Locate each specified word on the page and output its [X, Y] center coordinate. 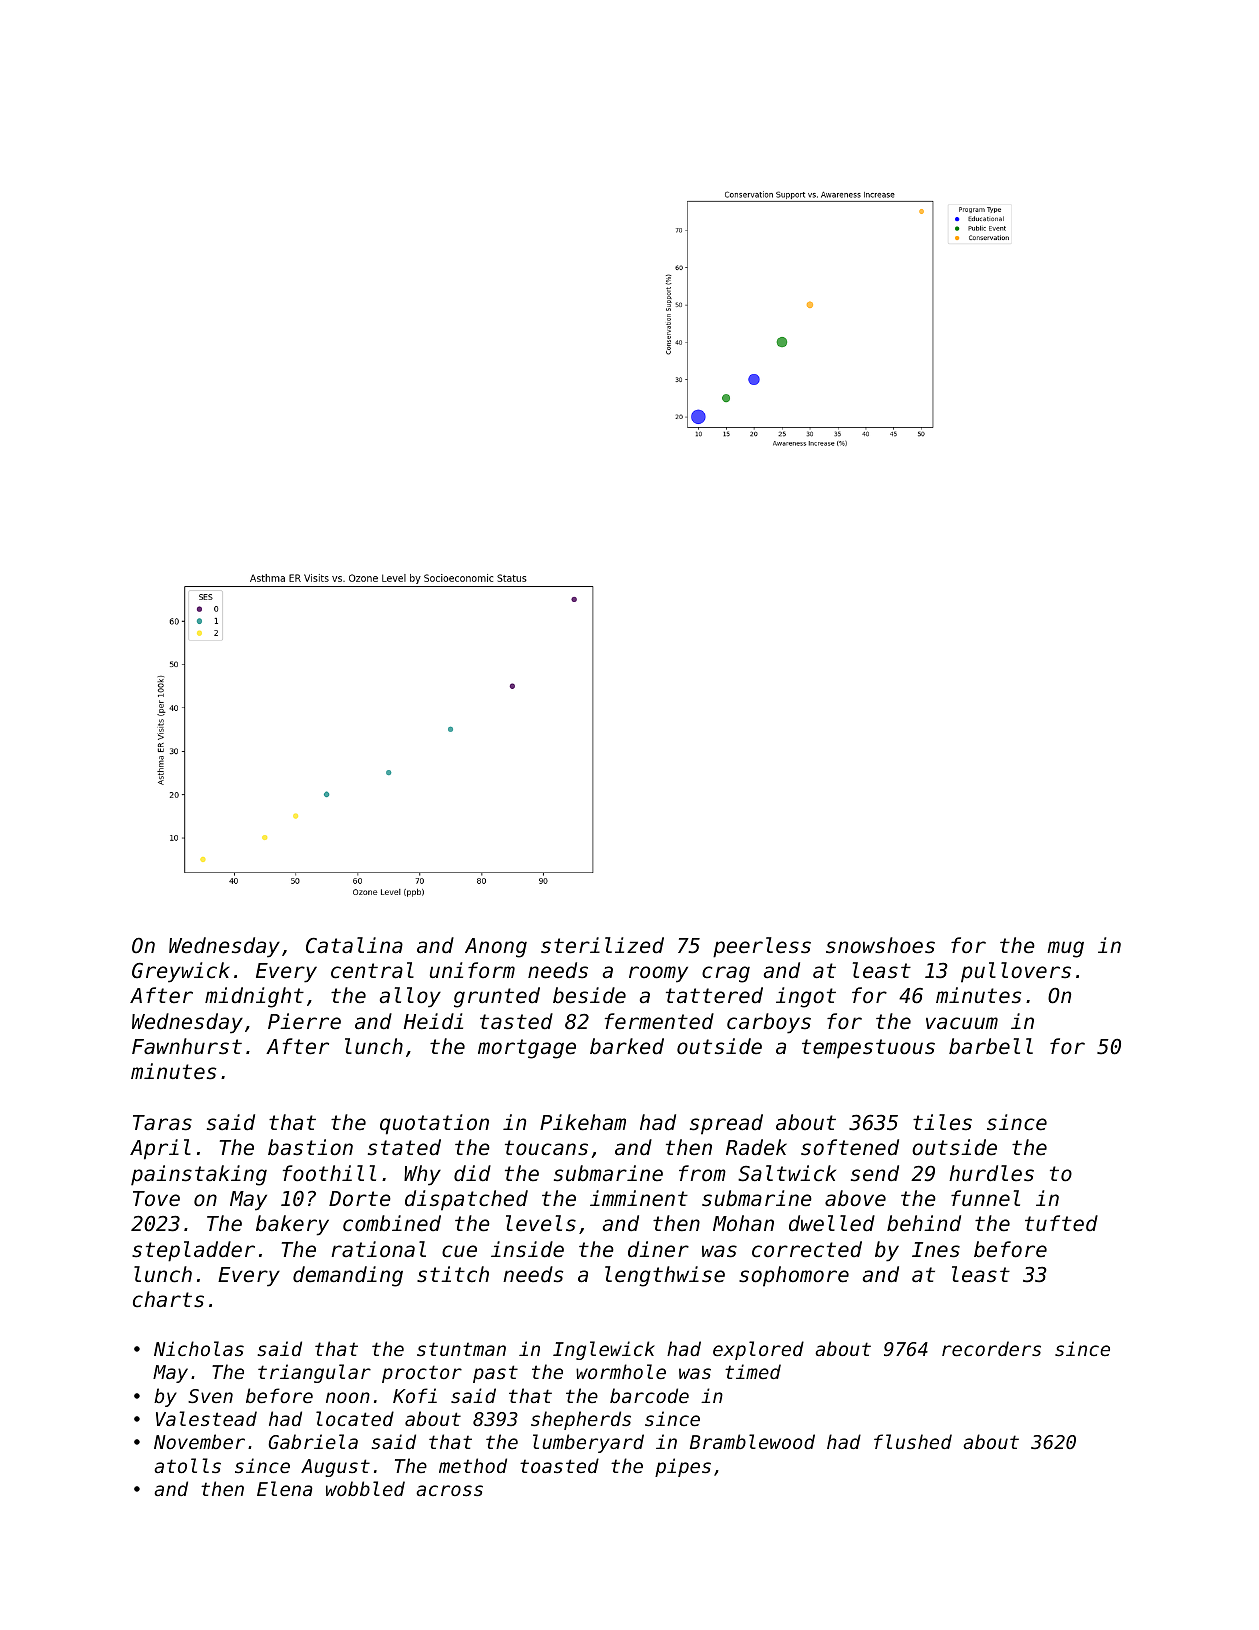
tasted [516, 1021]
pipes [683, 1467]
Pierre [304, 1021]
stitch [453, 1274]
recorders [991, 1348]
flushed [913, 1441]
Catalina [354, 945]
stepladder [193, 1251]
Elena [285, 1488]
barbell [991, 1046]
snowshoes [880, 945]
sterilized [602, 945]
